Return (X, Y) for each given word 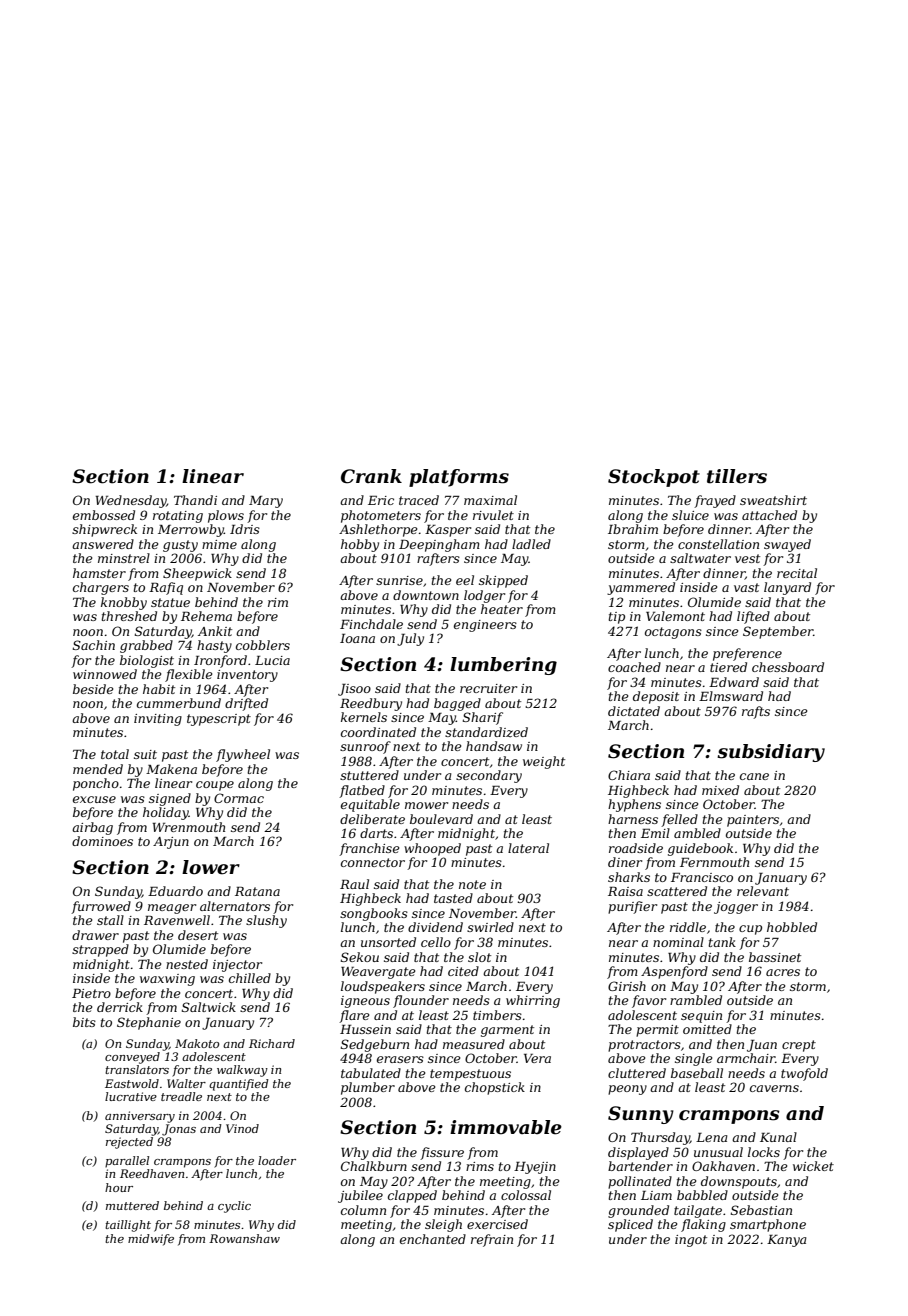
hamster (99, 573)
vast (746, 587)
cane (754, 776)
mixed (720, 790)
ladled (531, 544)
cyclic (234, 1207)
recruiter (488, 688)
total (115, 754)
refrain (492, 1240)
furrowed (101, 907)
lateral (528, 848)
